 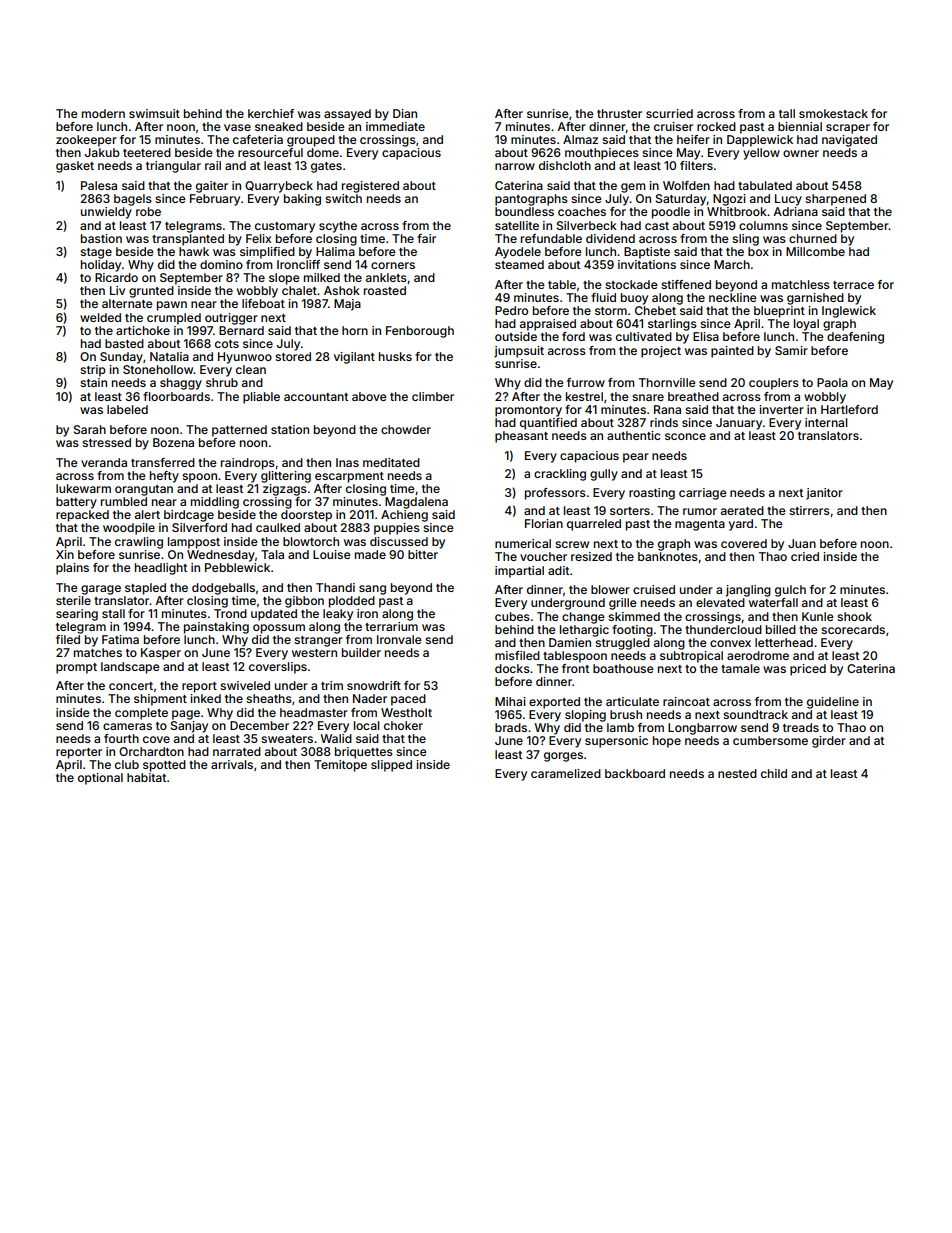 I want to click on pear, so click(x=636, y=458).
